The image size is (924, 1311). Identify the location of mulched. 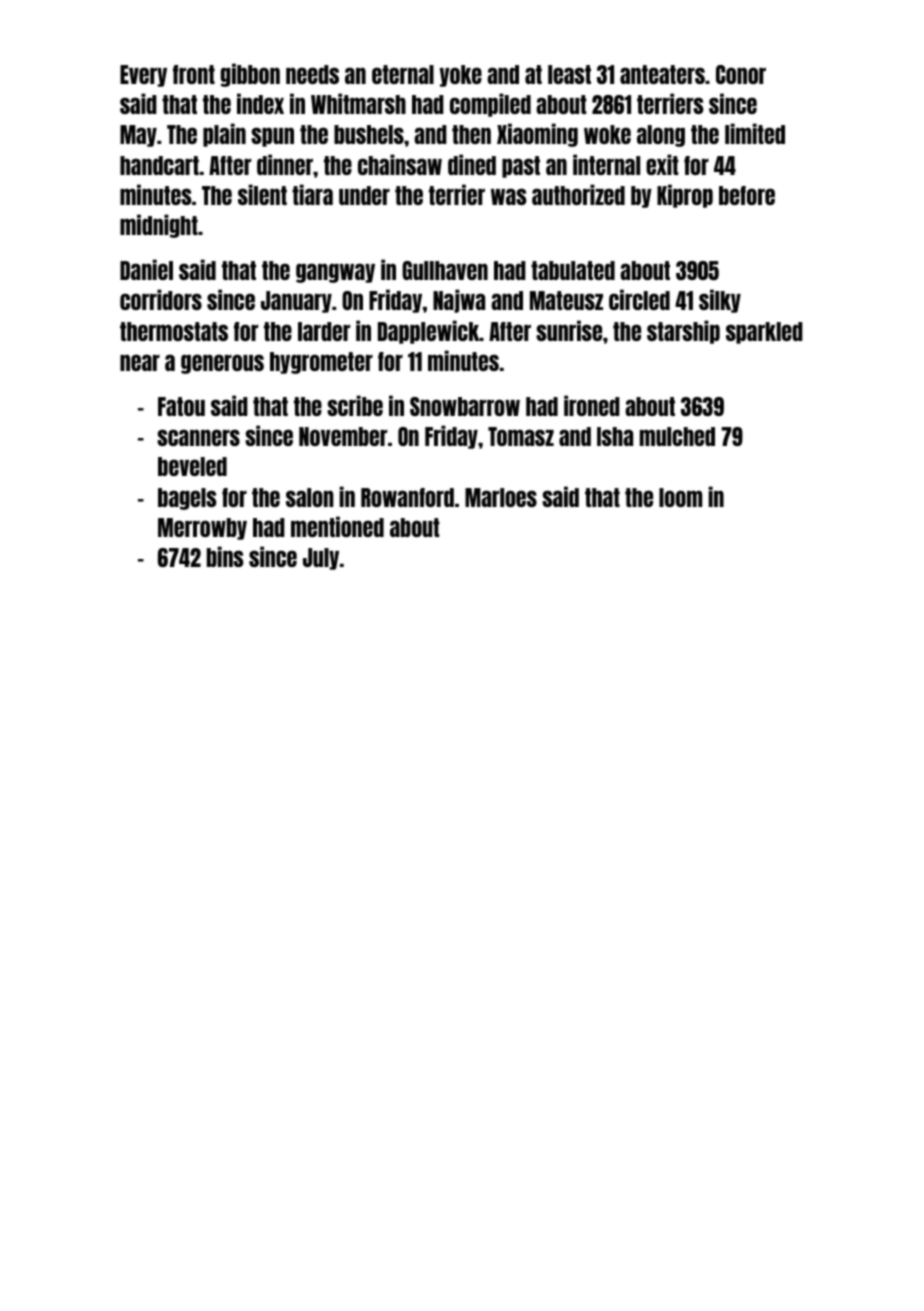
(677, 436).
